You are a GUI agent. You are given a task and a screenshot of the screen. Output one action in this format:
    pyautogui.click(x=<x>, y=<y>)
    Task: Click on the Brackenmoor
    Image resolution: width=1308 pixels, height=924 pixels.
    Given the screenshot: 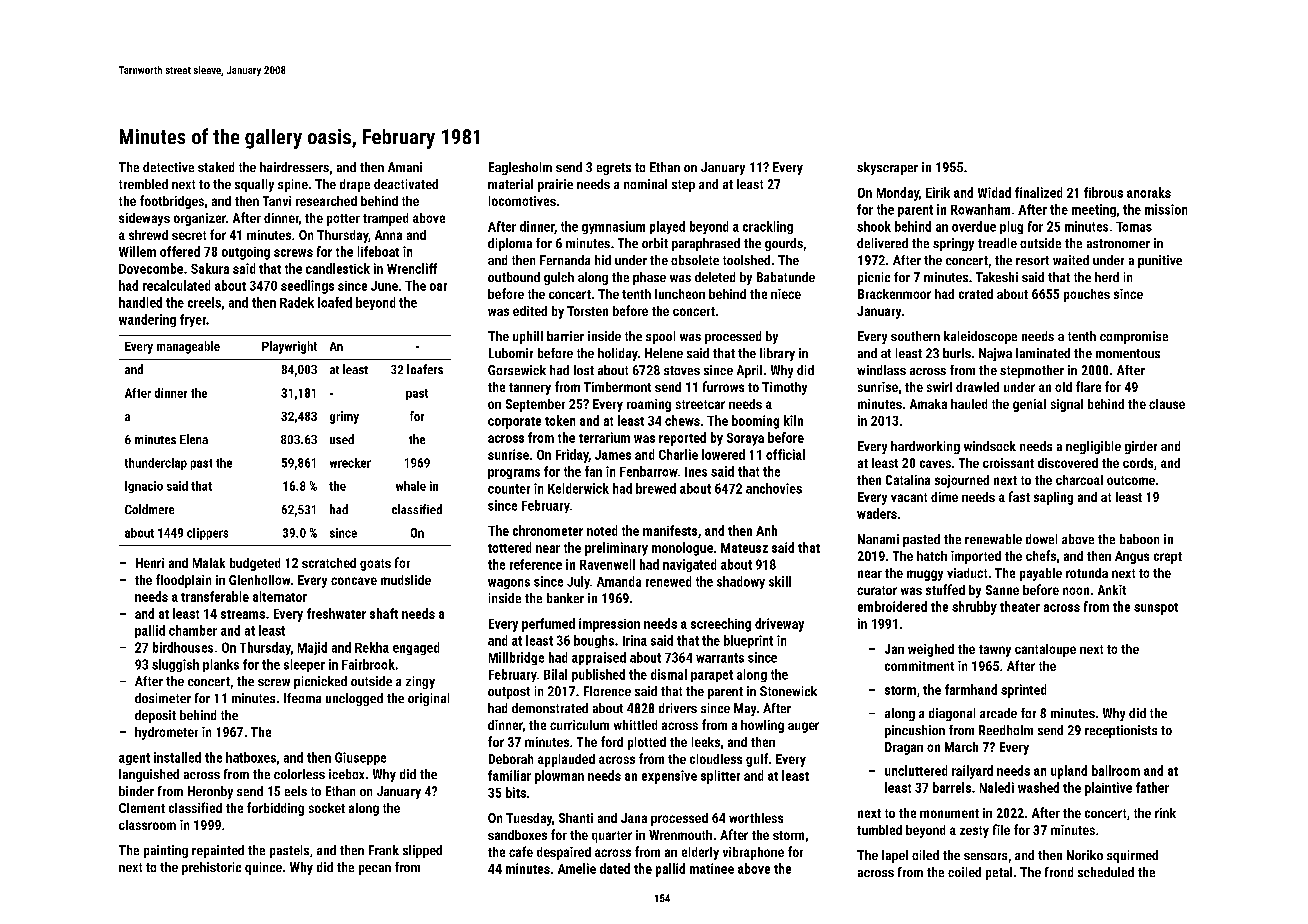 What is the action you would take?
    pyautogui.click(x=894, y=294)
